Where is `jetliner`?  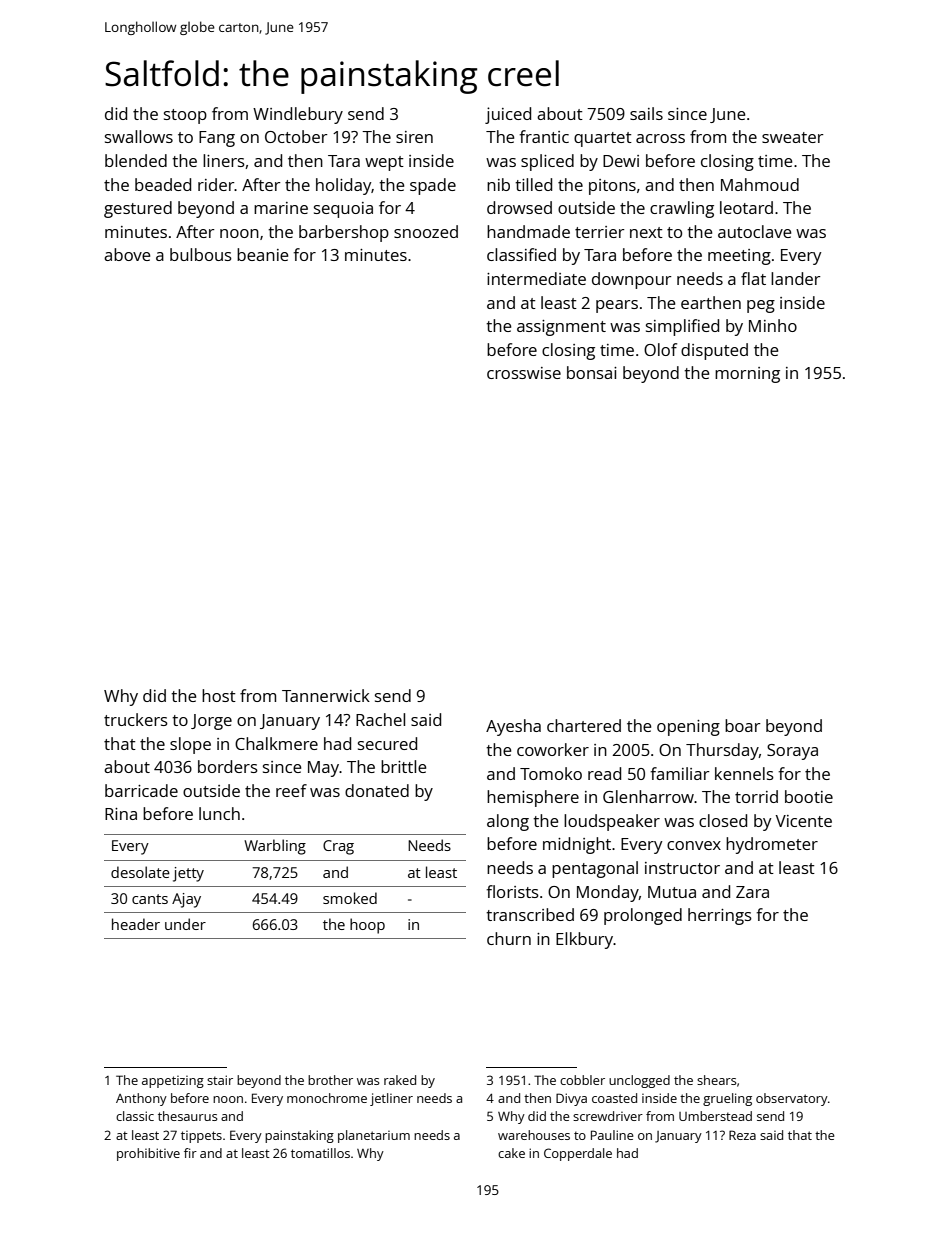
jetliner is located at coordinates (391, 1099).
